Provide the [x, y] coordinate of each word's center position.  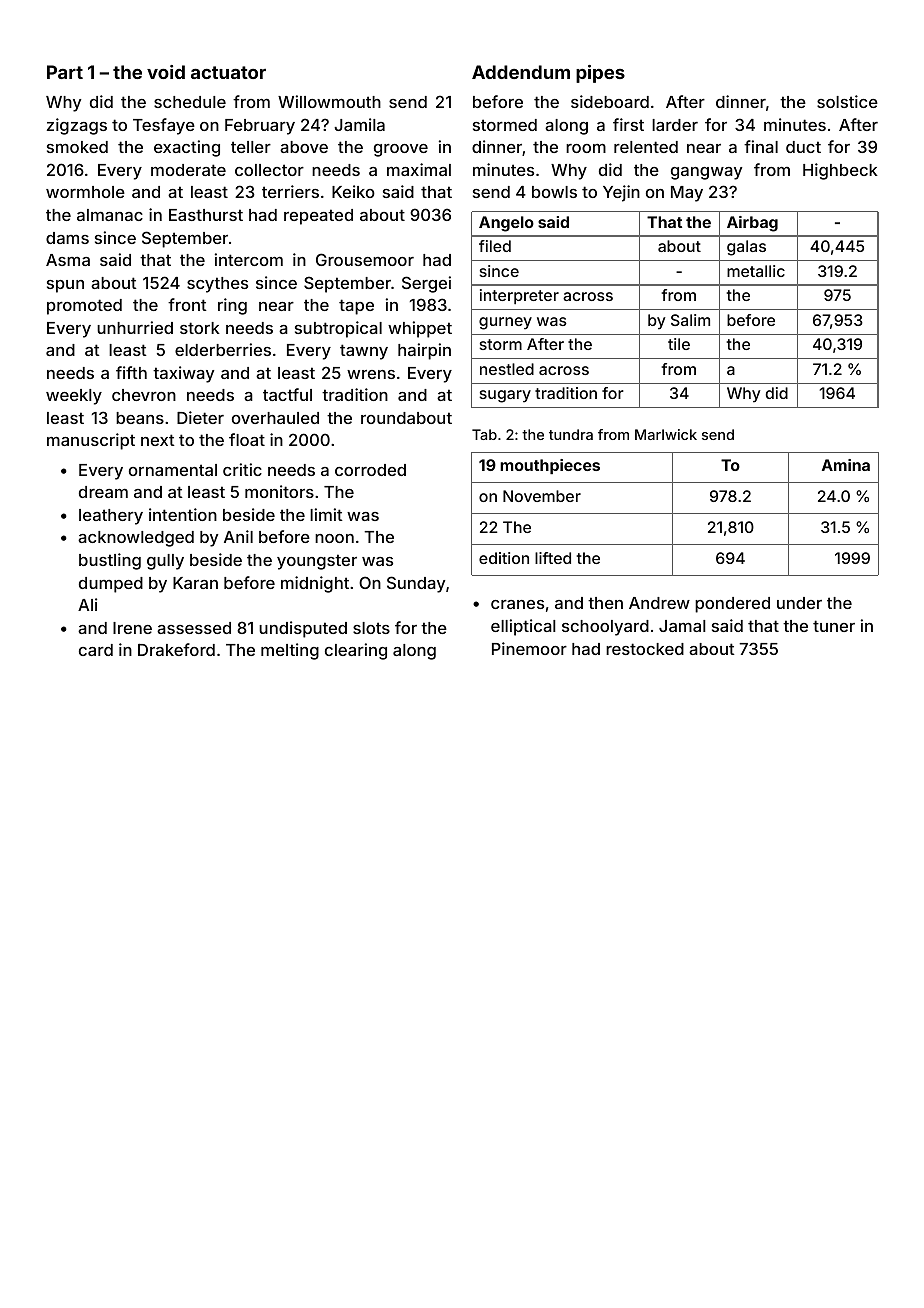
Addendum [521, 72]
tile [679, 344]
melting [290, 651]
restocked [645, 649]
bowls [554, 192]
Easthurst [206, 215]
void [166, 72]
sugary [505, 396]
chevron [144, 395]
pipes [600, 74]
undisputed [303, 629]
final [761, 146]
